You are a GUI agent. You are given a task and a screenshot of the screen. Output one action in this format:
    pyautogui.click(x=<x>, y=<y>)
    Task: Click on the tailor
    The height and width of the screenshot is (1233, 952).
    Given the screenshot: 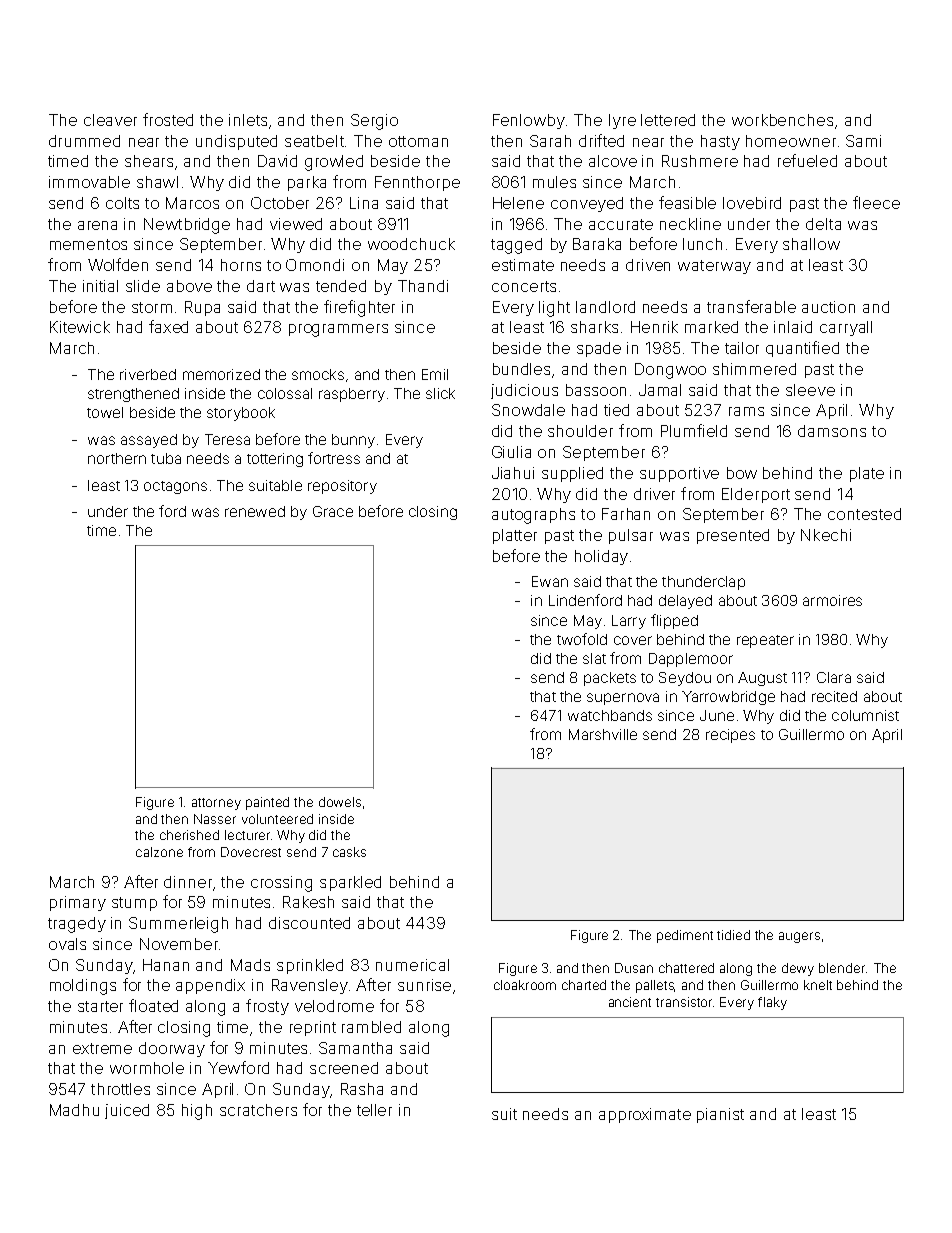 What is the action you would take?
    pyautogui.click(x=742, y=348)
